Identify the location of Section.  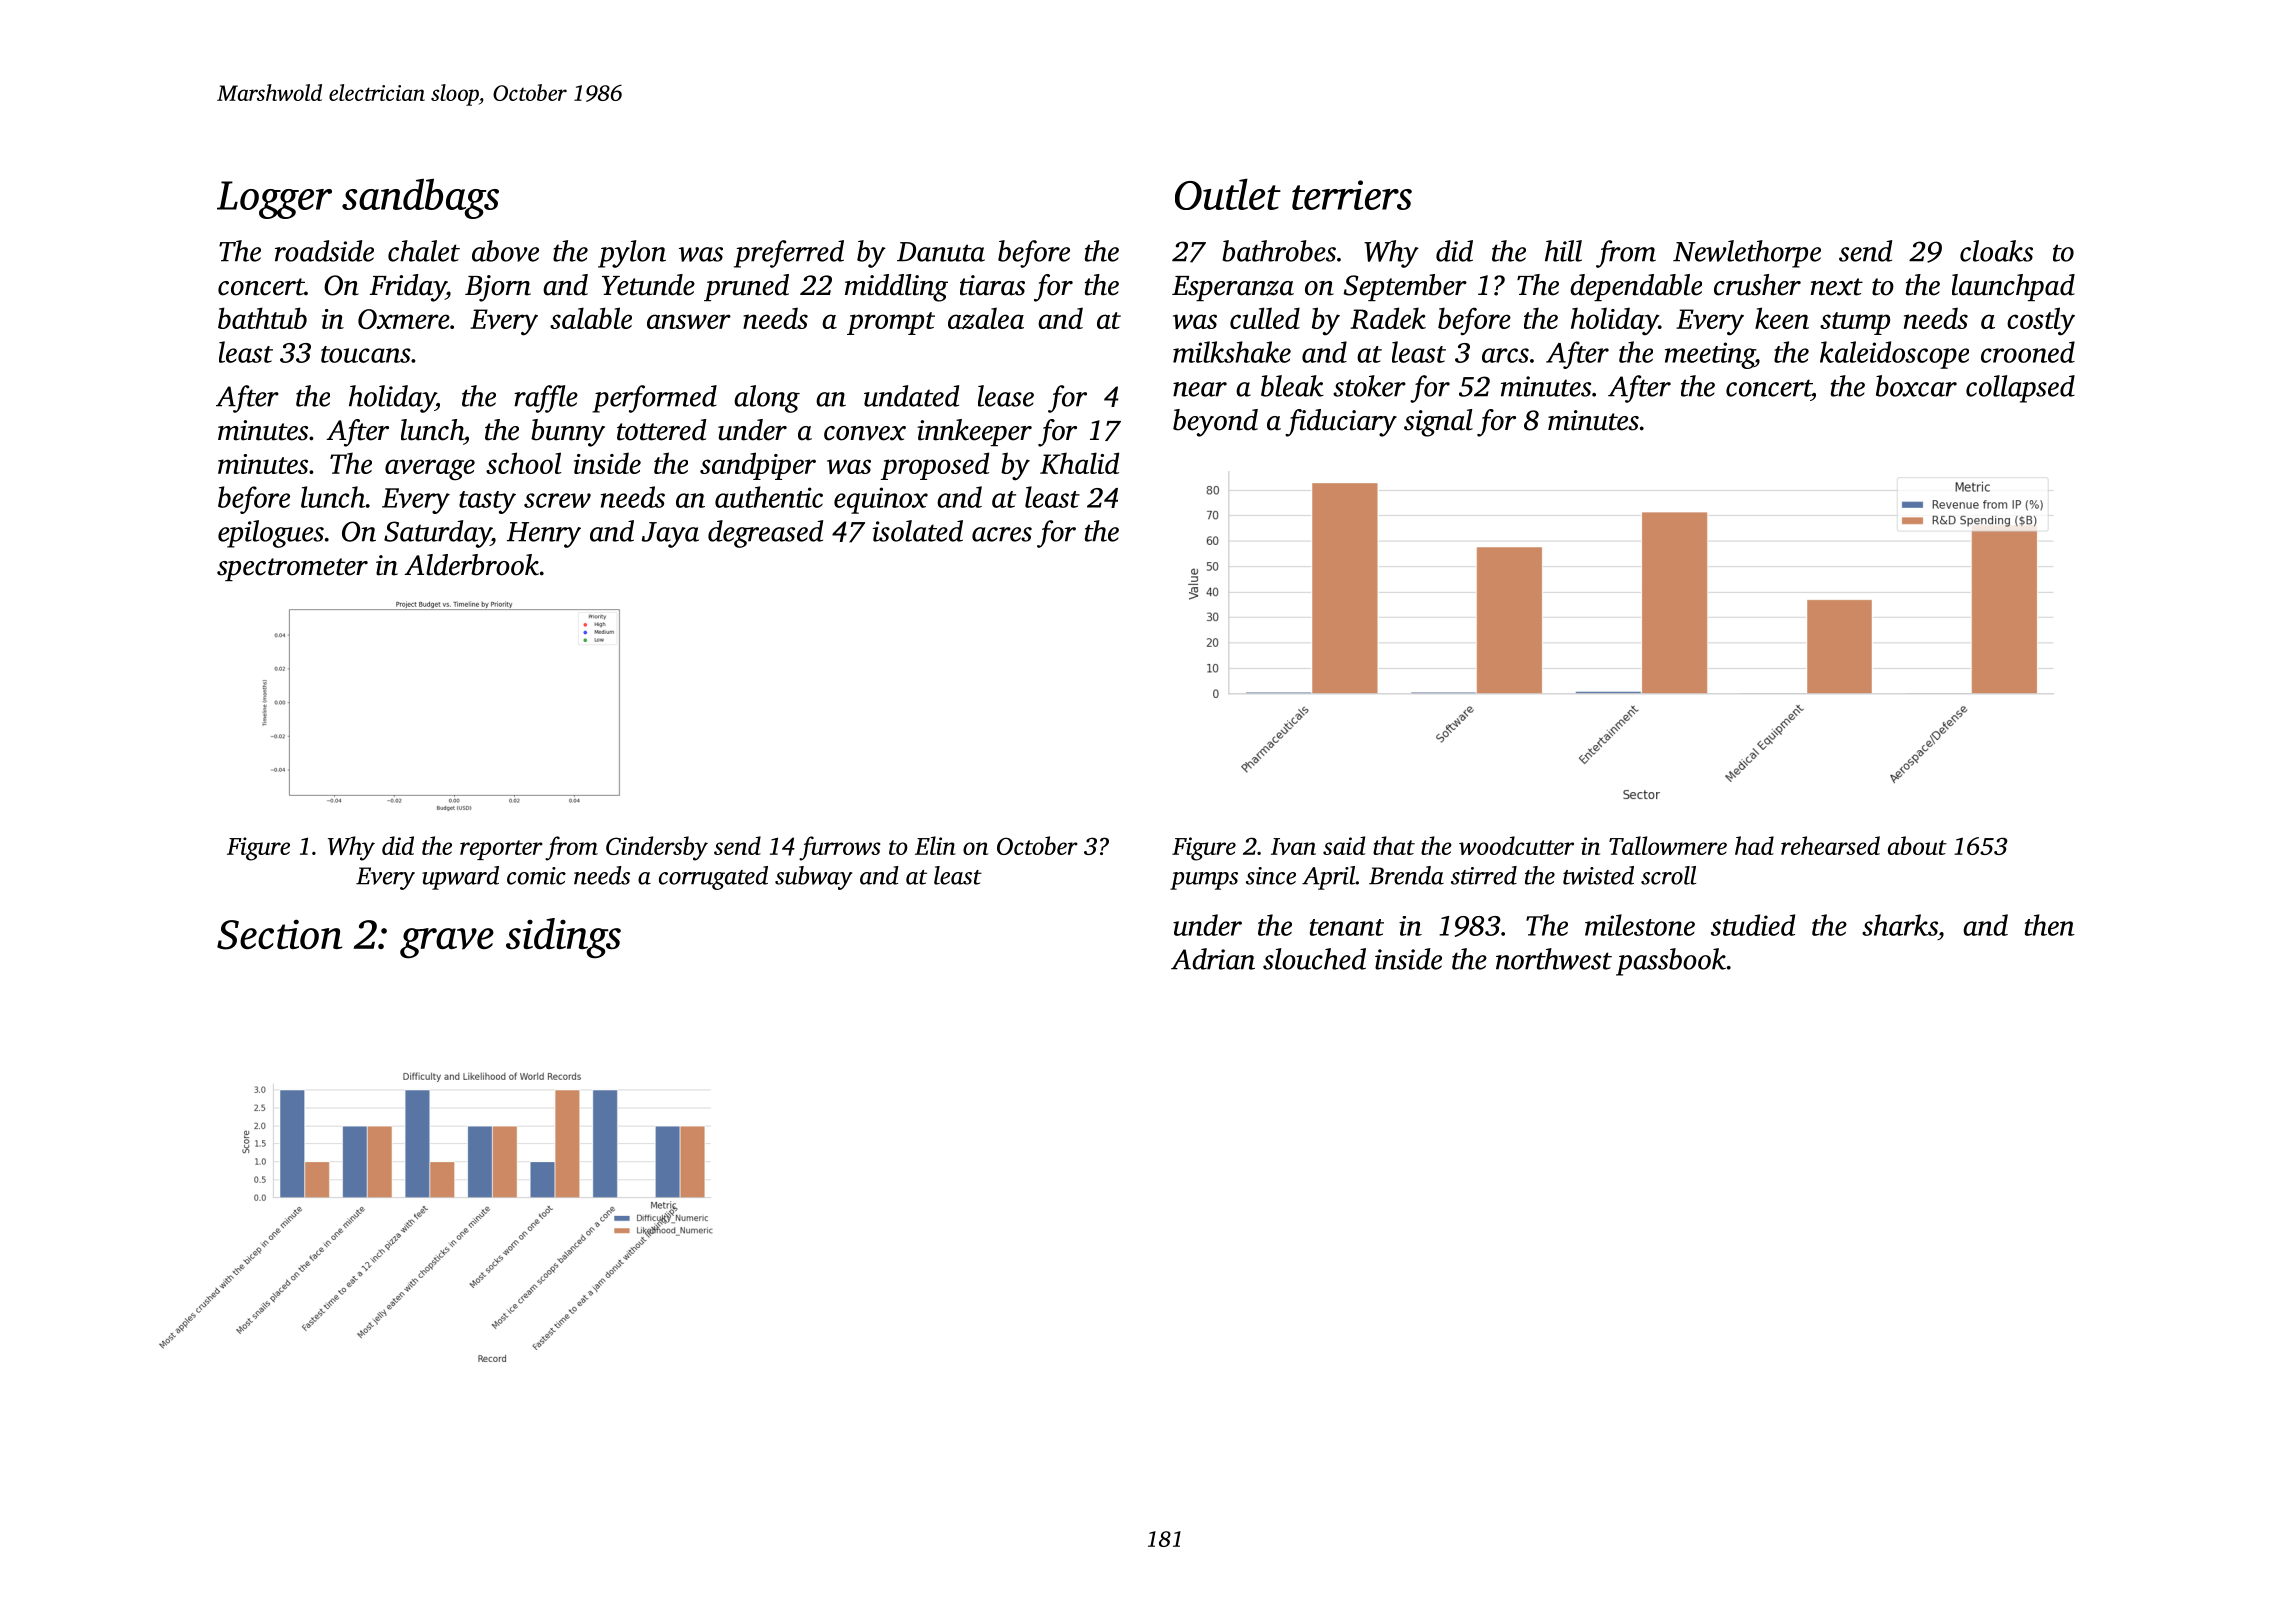
(279, 934).
